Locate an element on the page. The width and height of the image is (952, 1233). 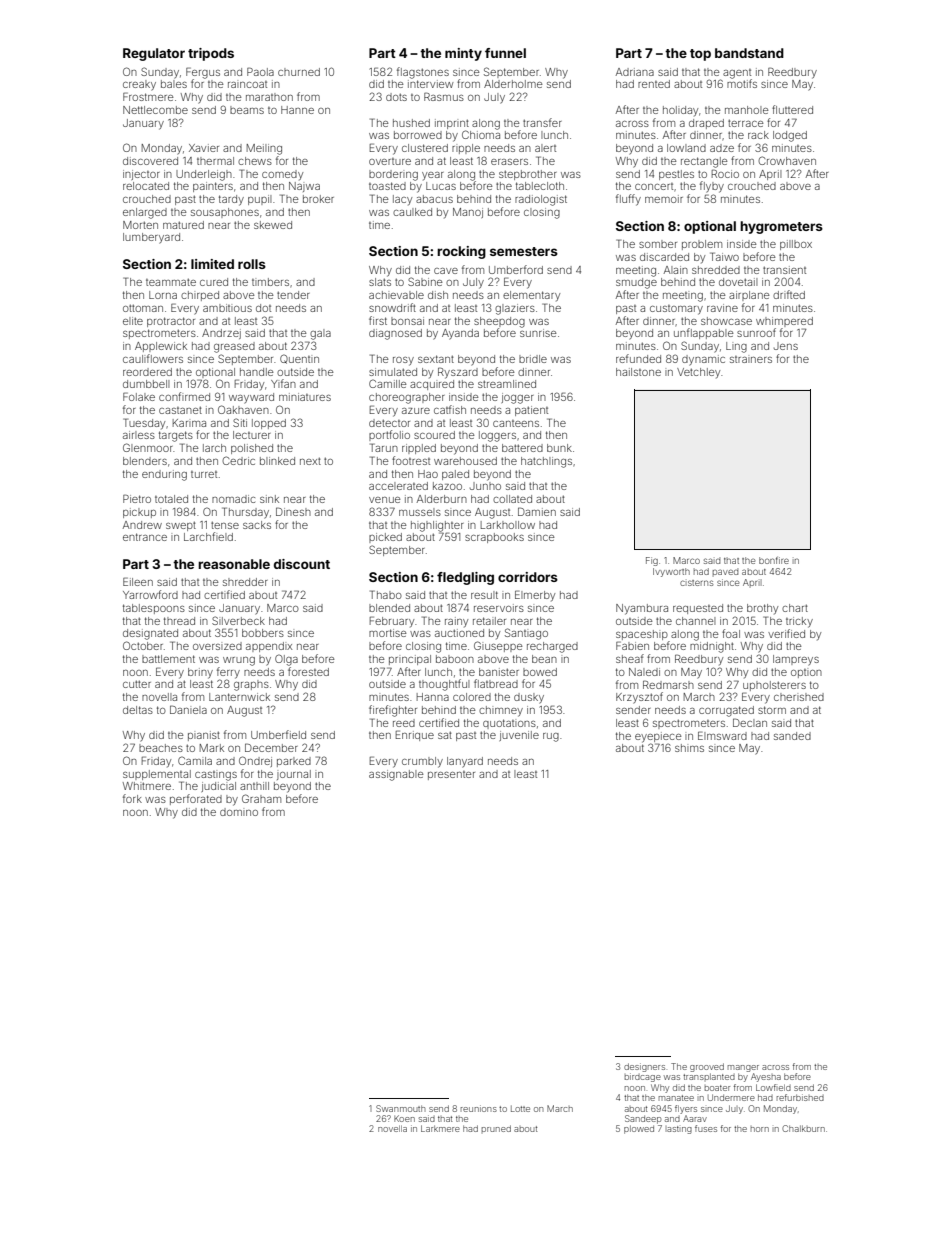
funnel is located at coordinates (505, 53).
